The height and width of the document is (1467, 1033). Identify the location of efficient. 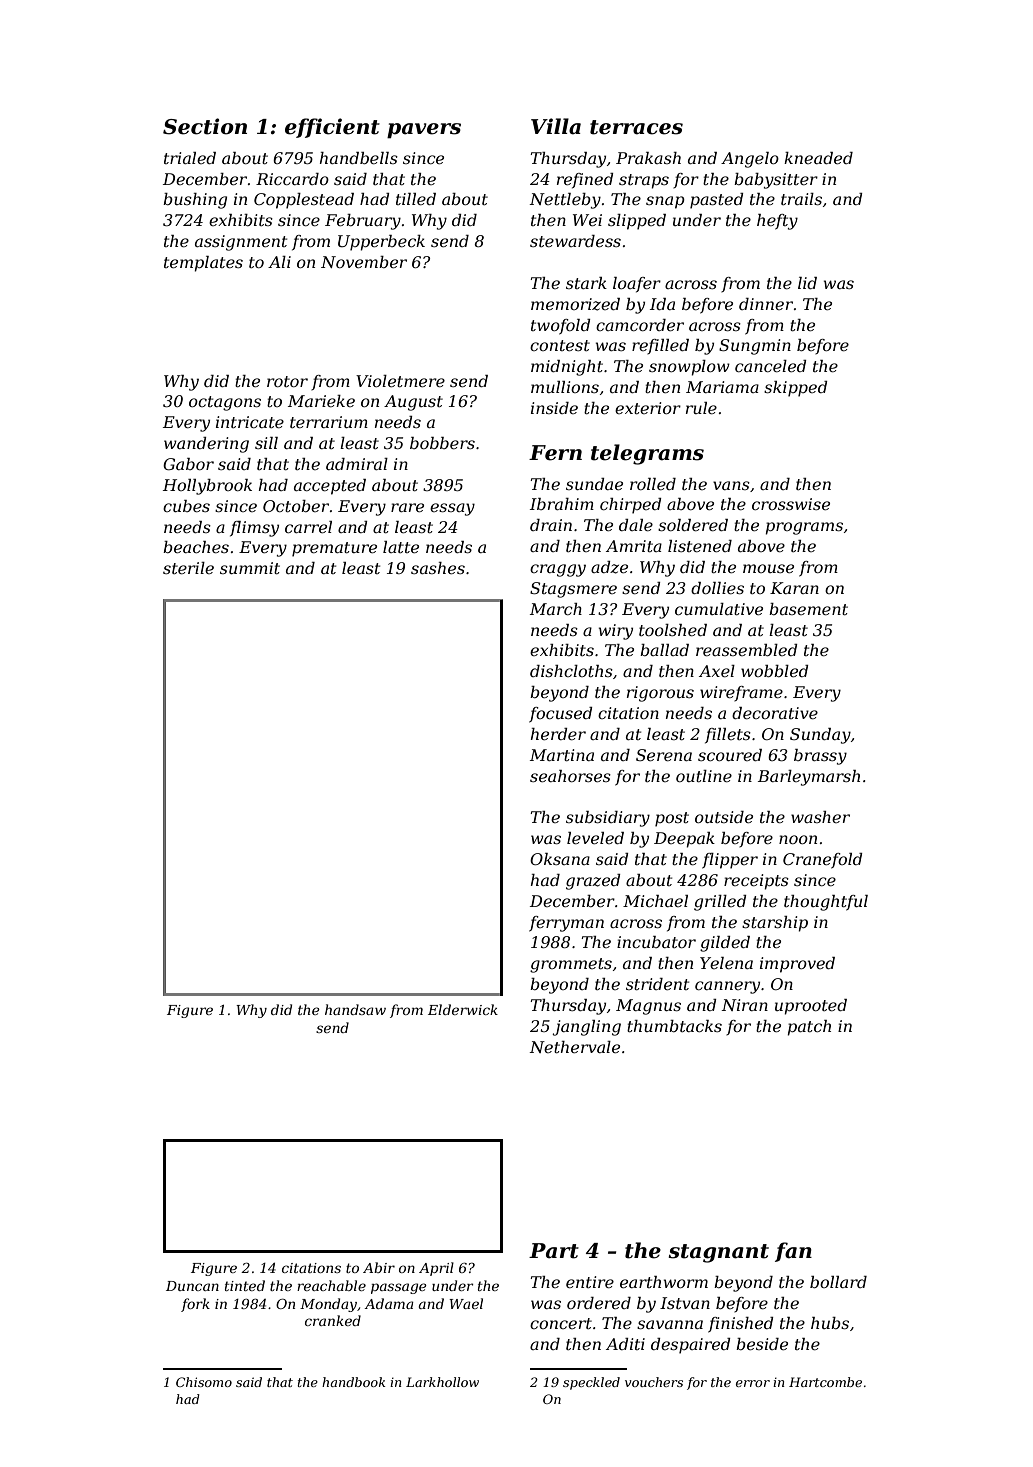
(332, 128).
